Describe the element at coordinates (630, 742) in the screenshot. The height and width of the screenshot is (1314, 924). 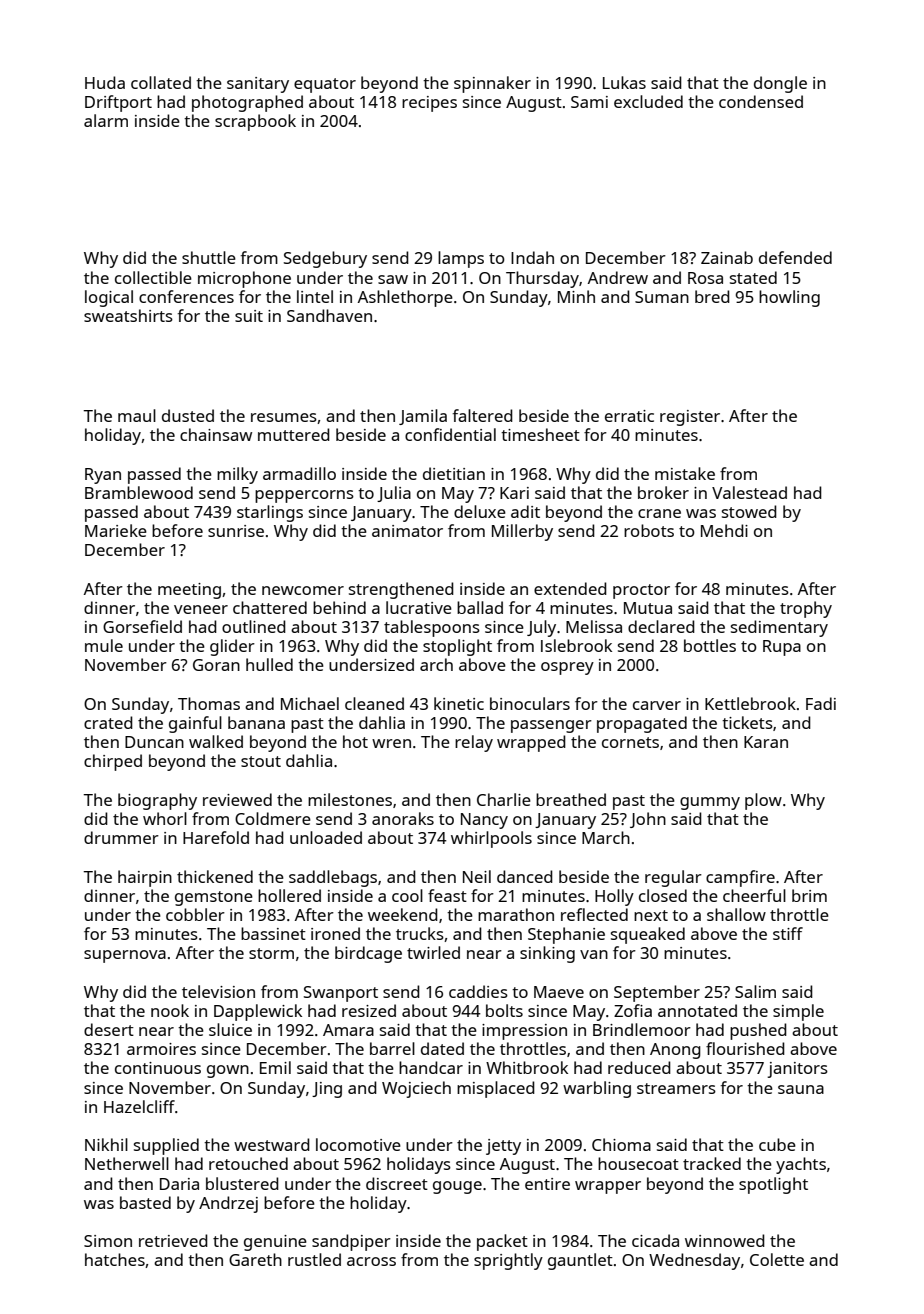
I see `cornets` at that location.
